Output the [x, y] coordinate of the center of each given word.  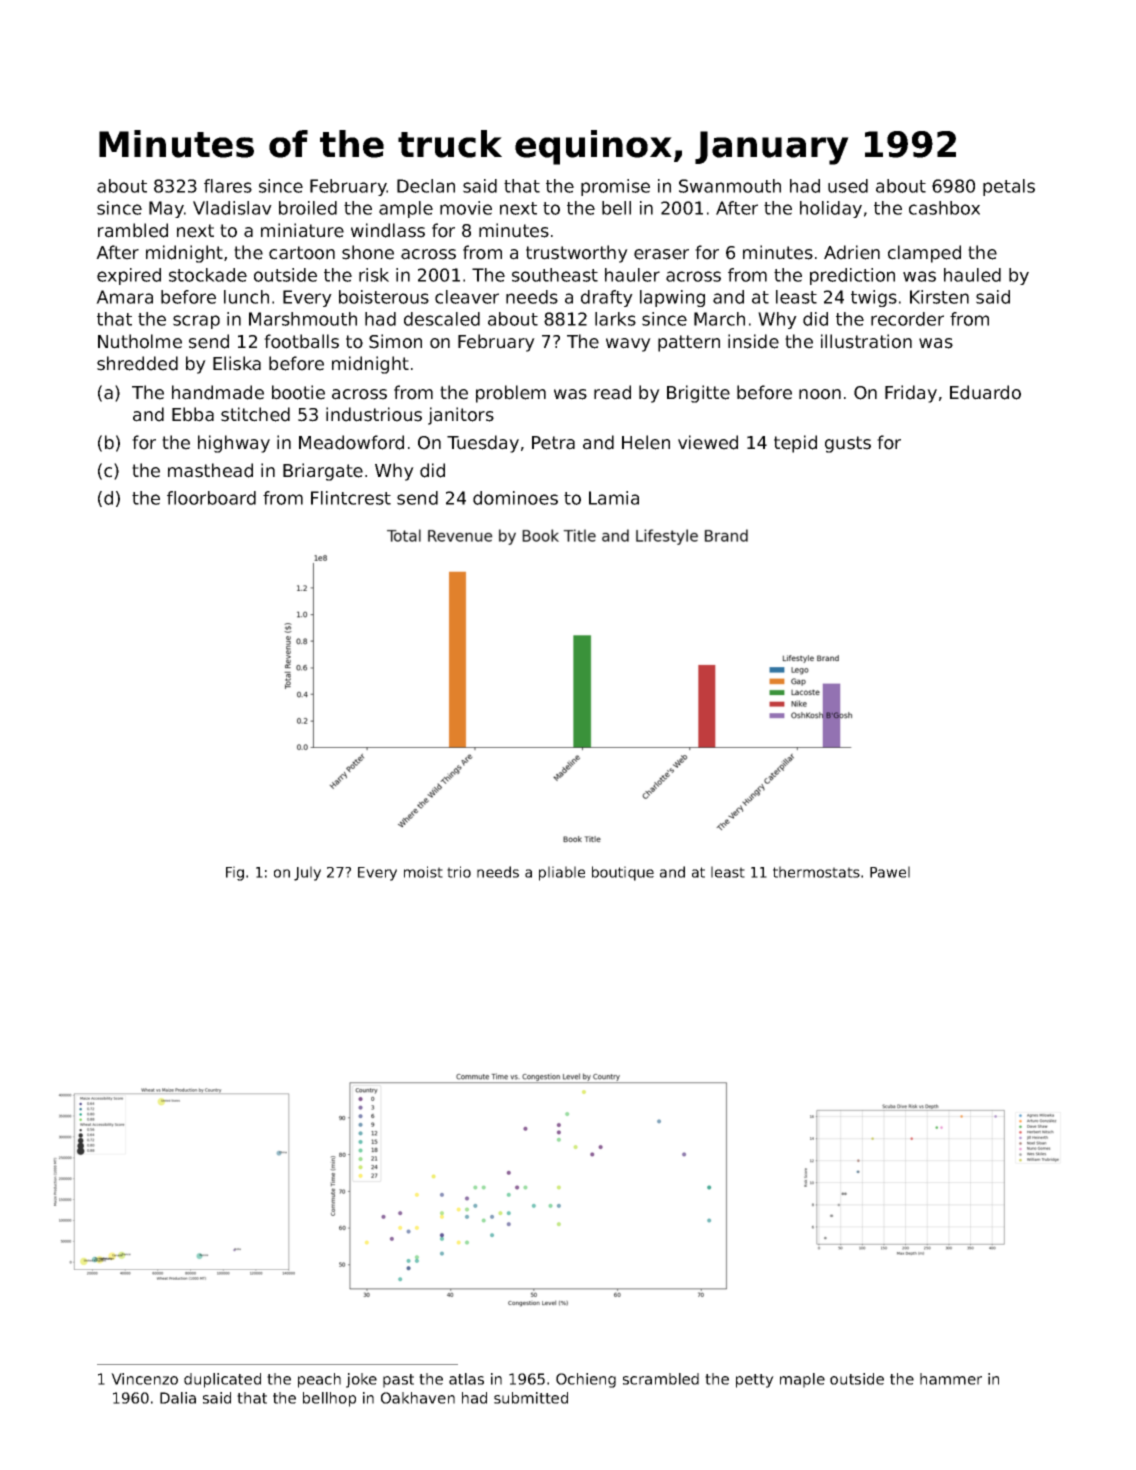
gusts [848, 444]
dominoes [515, 498]
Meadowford [351, 442]
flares [228, 186]
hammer [951, 1379]
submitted [531, 1398]
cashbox [944, 208]
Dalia [178, 1398]
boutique [623, 873]
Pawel [890, 872]
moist [423, 872]
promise [615, 187]
